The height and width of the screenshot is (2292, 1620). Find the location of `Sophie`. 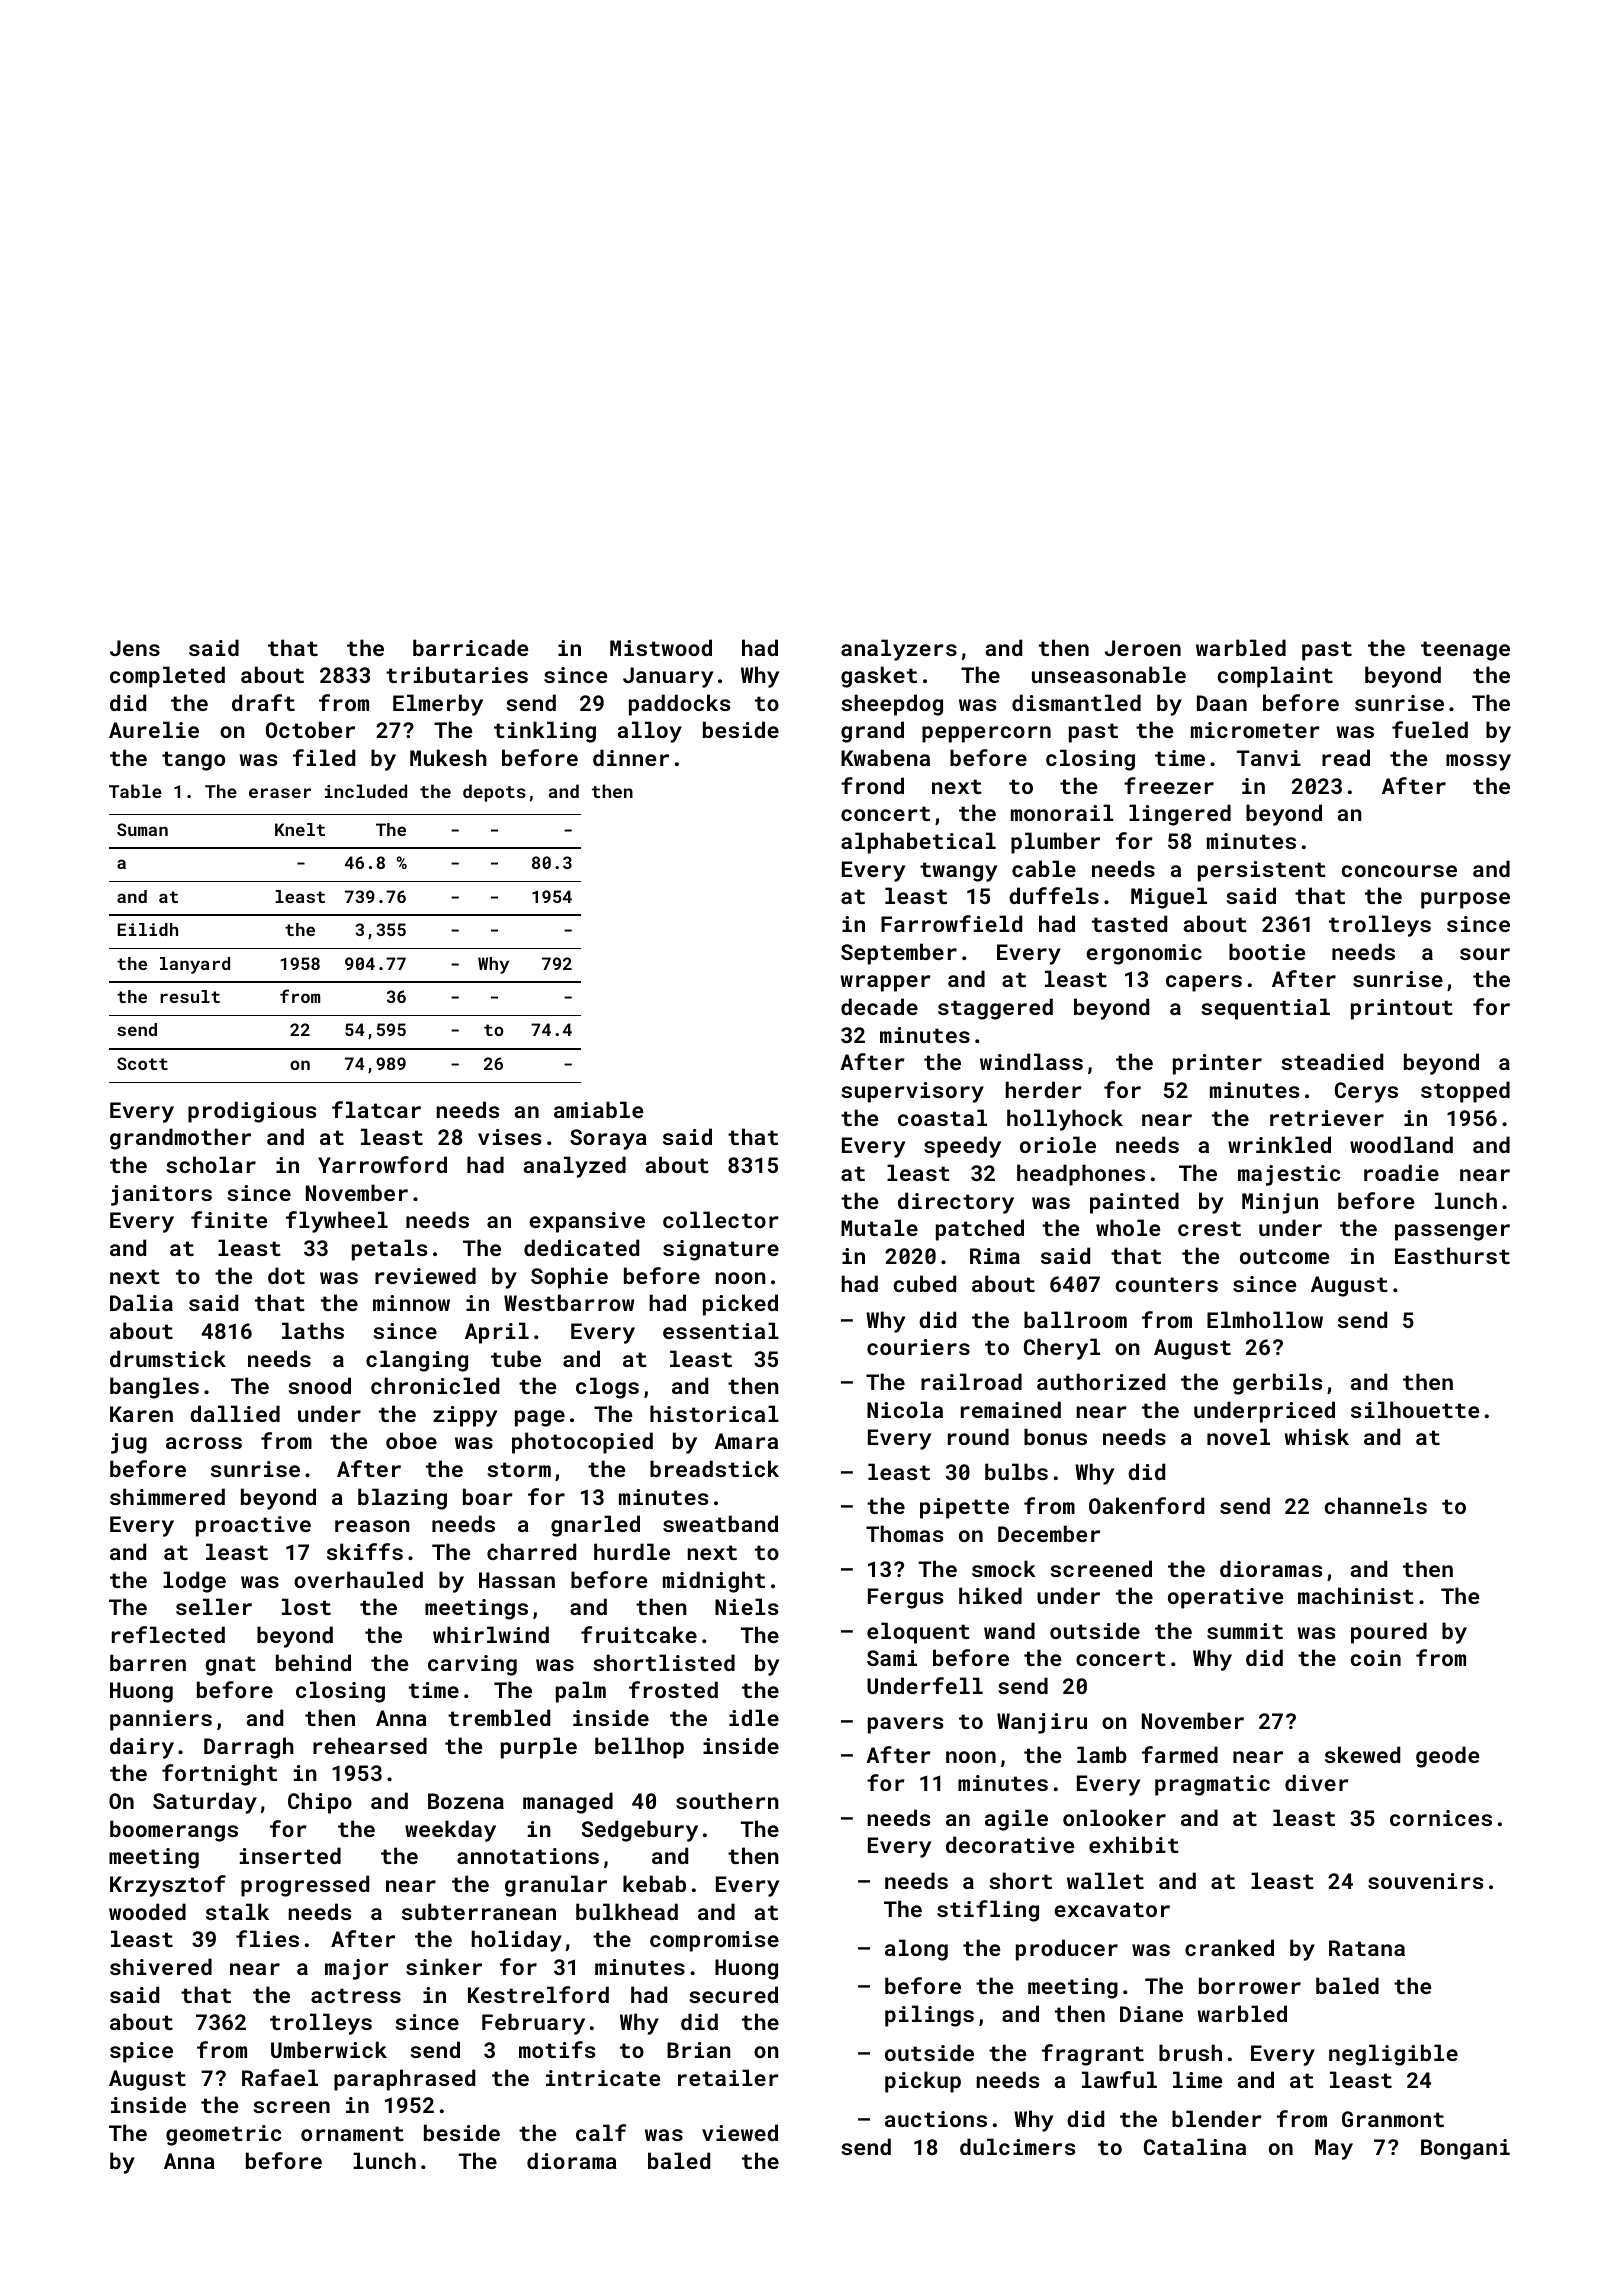

Sophie is located at coordinates (569, 1278).
